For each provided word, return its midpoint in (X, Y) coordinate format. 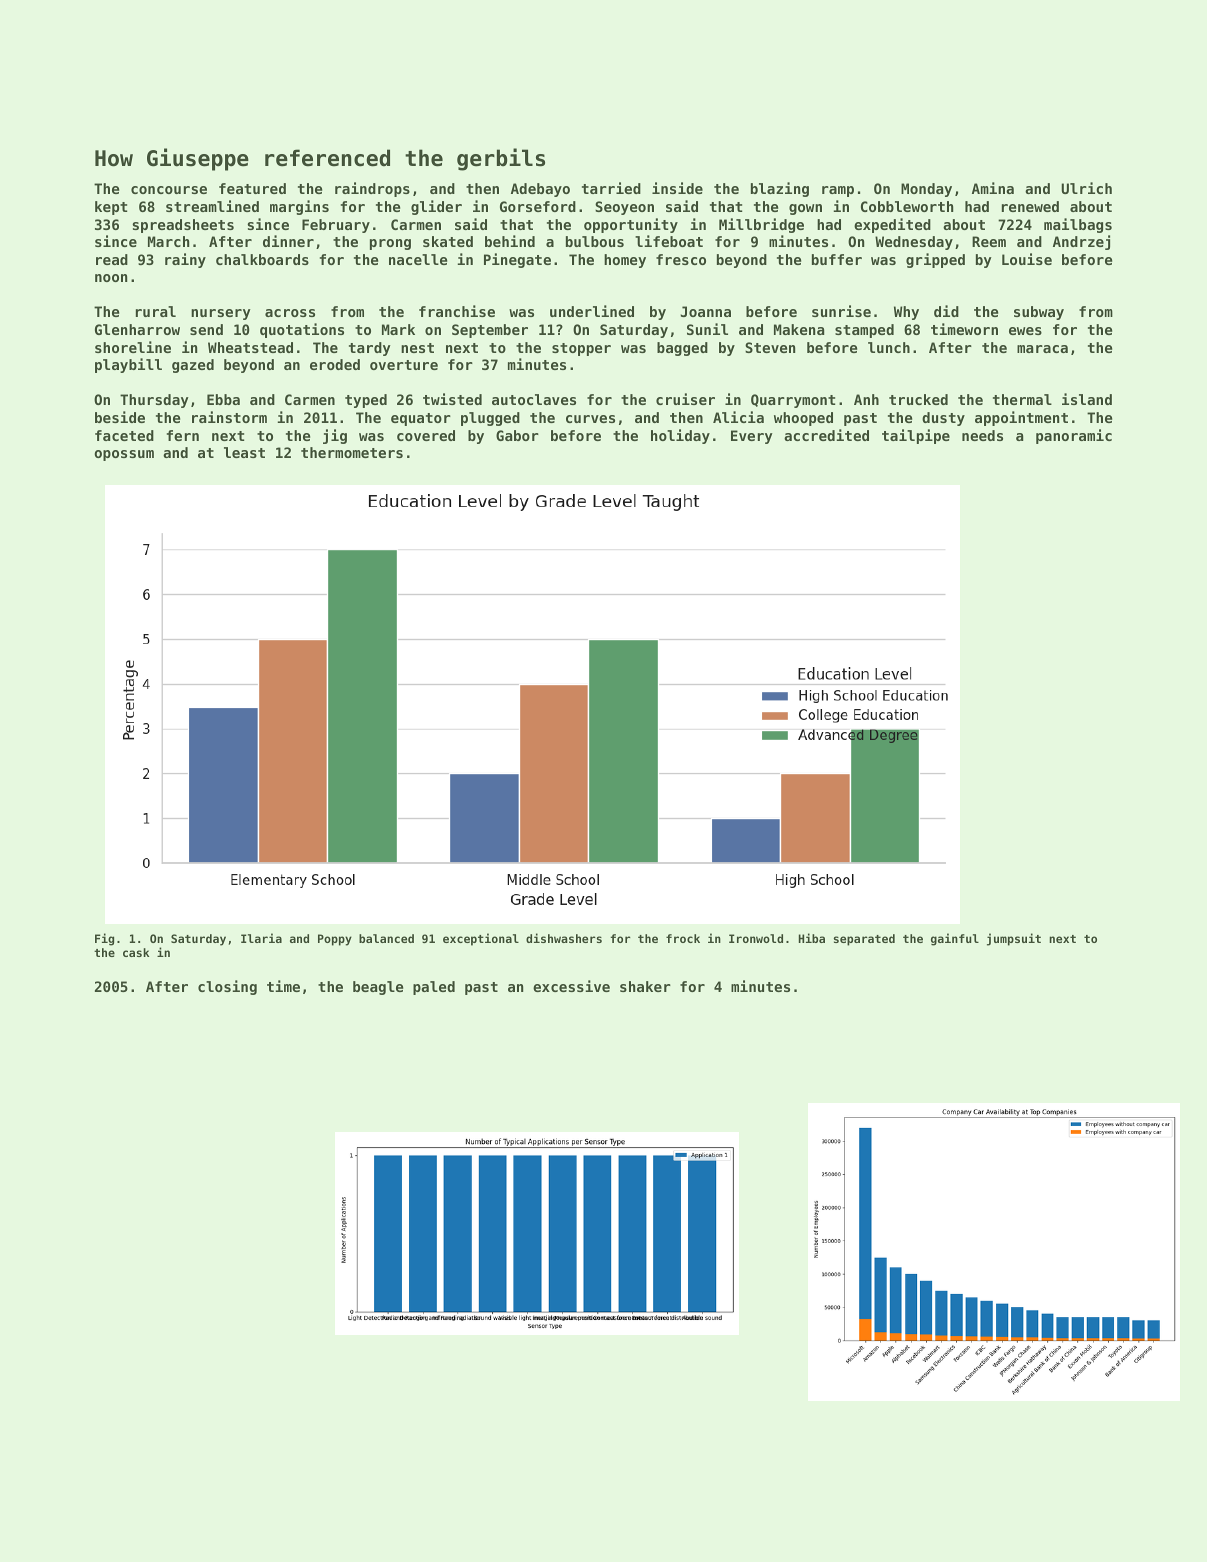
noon (111, 278)
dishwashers (564, 938)
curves (590, 419)
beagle (378, 988)
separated (864, 940)
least (244, 452)
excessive (571, 986)
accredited (826, 435)
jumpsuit (1014, 939)
